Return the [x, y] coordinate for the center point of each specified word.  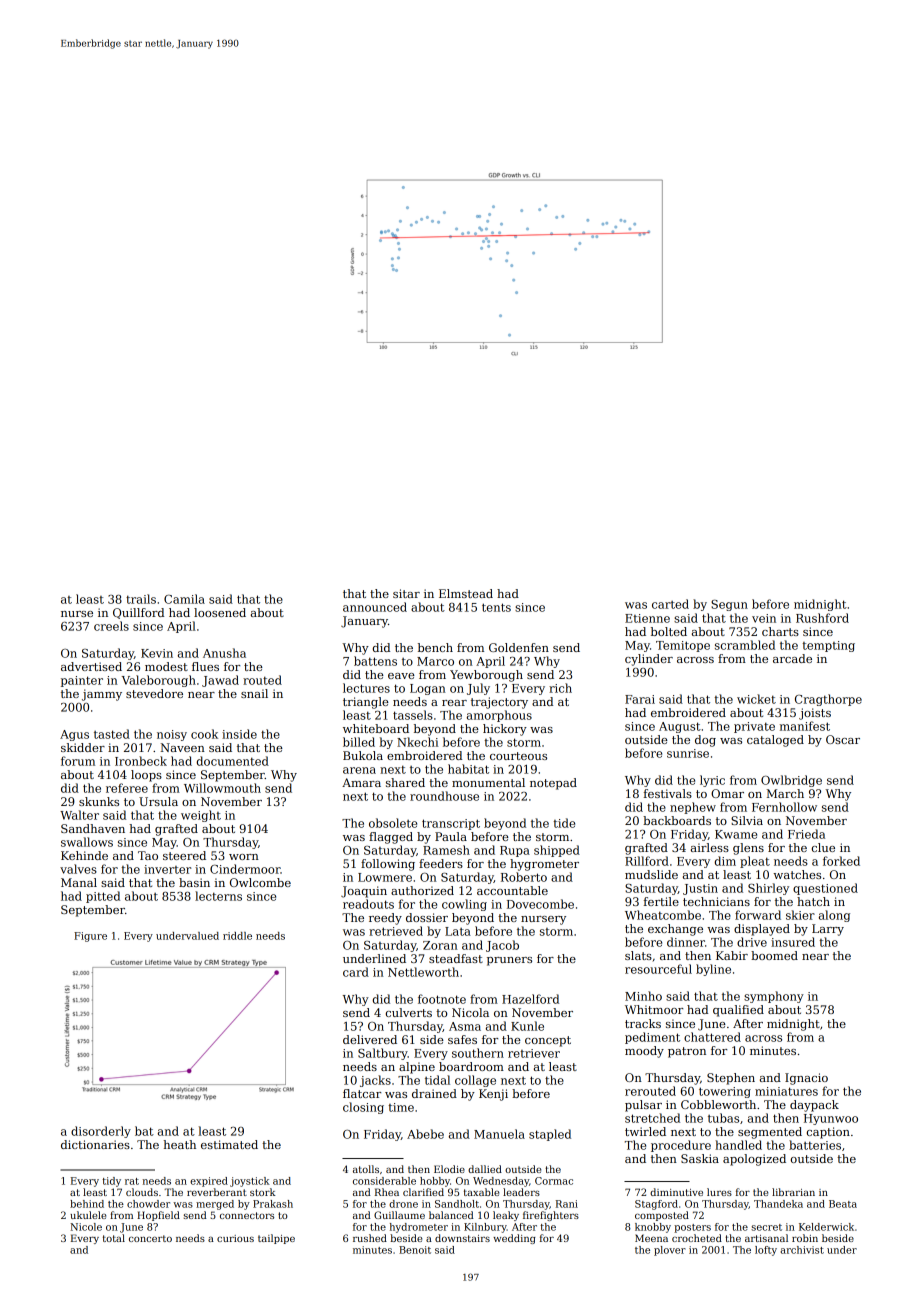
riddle [237, 936]
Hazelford [530, 999]
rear [454, 703]
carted [670, 604]
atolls [366, 1169]
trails [141, 599]
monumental [488, 782]
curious [235, 1238]
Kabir [732, 955]
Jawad [220, 681]
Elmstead [466, 593]
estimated [229, 1144]
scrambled [745, 645]
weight [201, 816]
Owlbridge [791, 781]
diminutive [676, 1192]
